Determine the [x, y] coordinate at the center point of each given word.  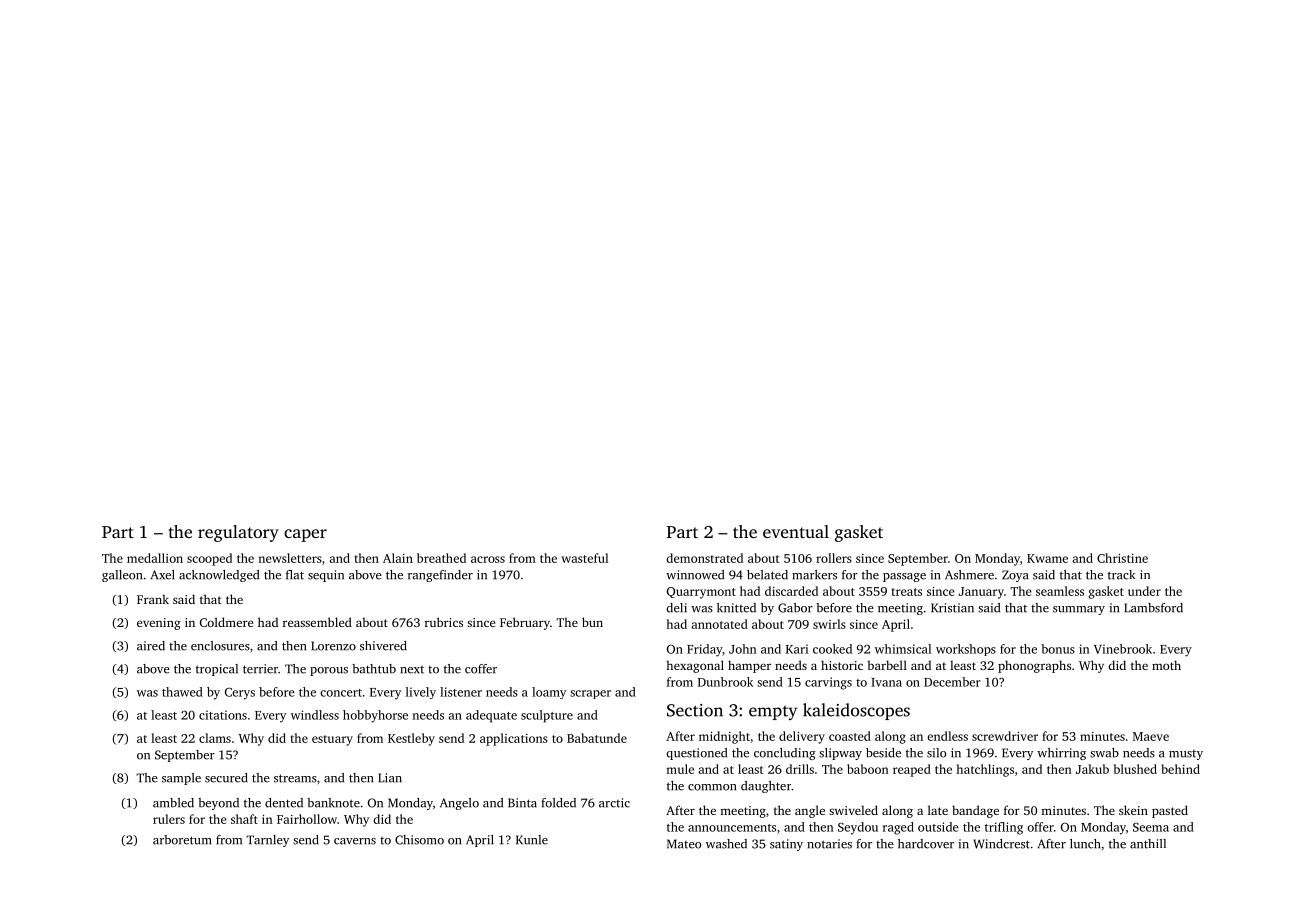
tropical [217, 670]
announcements [732, 828]
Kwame [1047, 558]
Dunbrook [725, 682]
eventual [796, 531]
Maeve [1151, 736]
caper [305, 535]
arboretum [182, 840]
